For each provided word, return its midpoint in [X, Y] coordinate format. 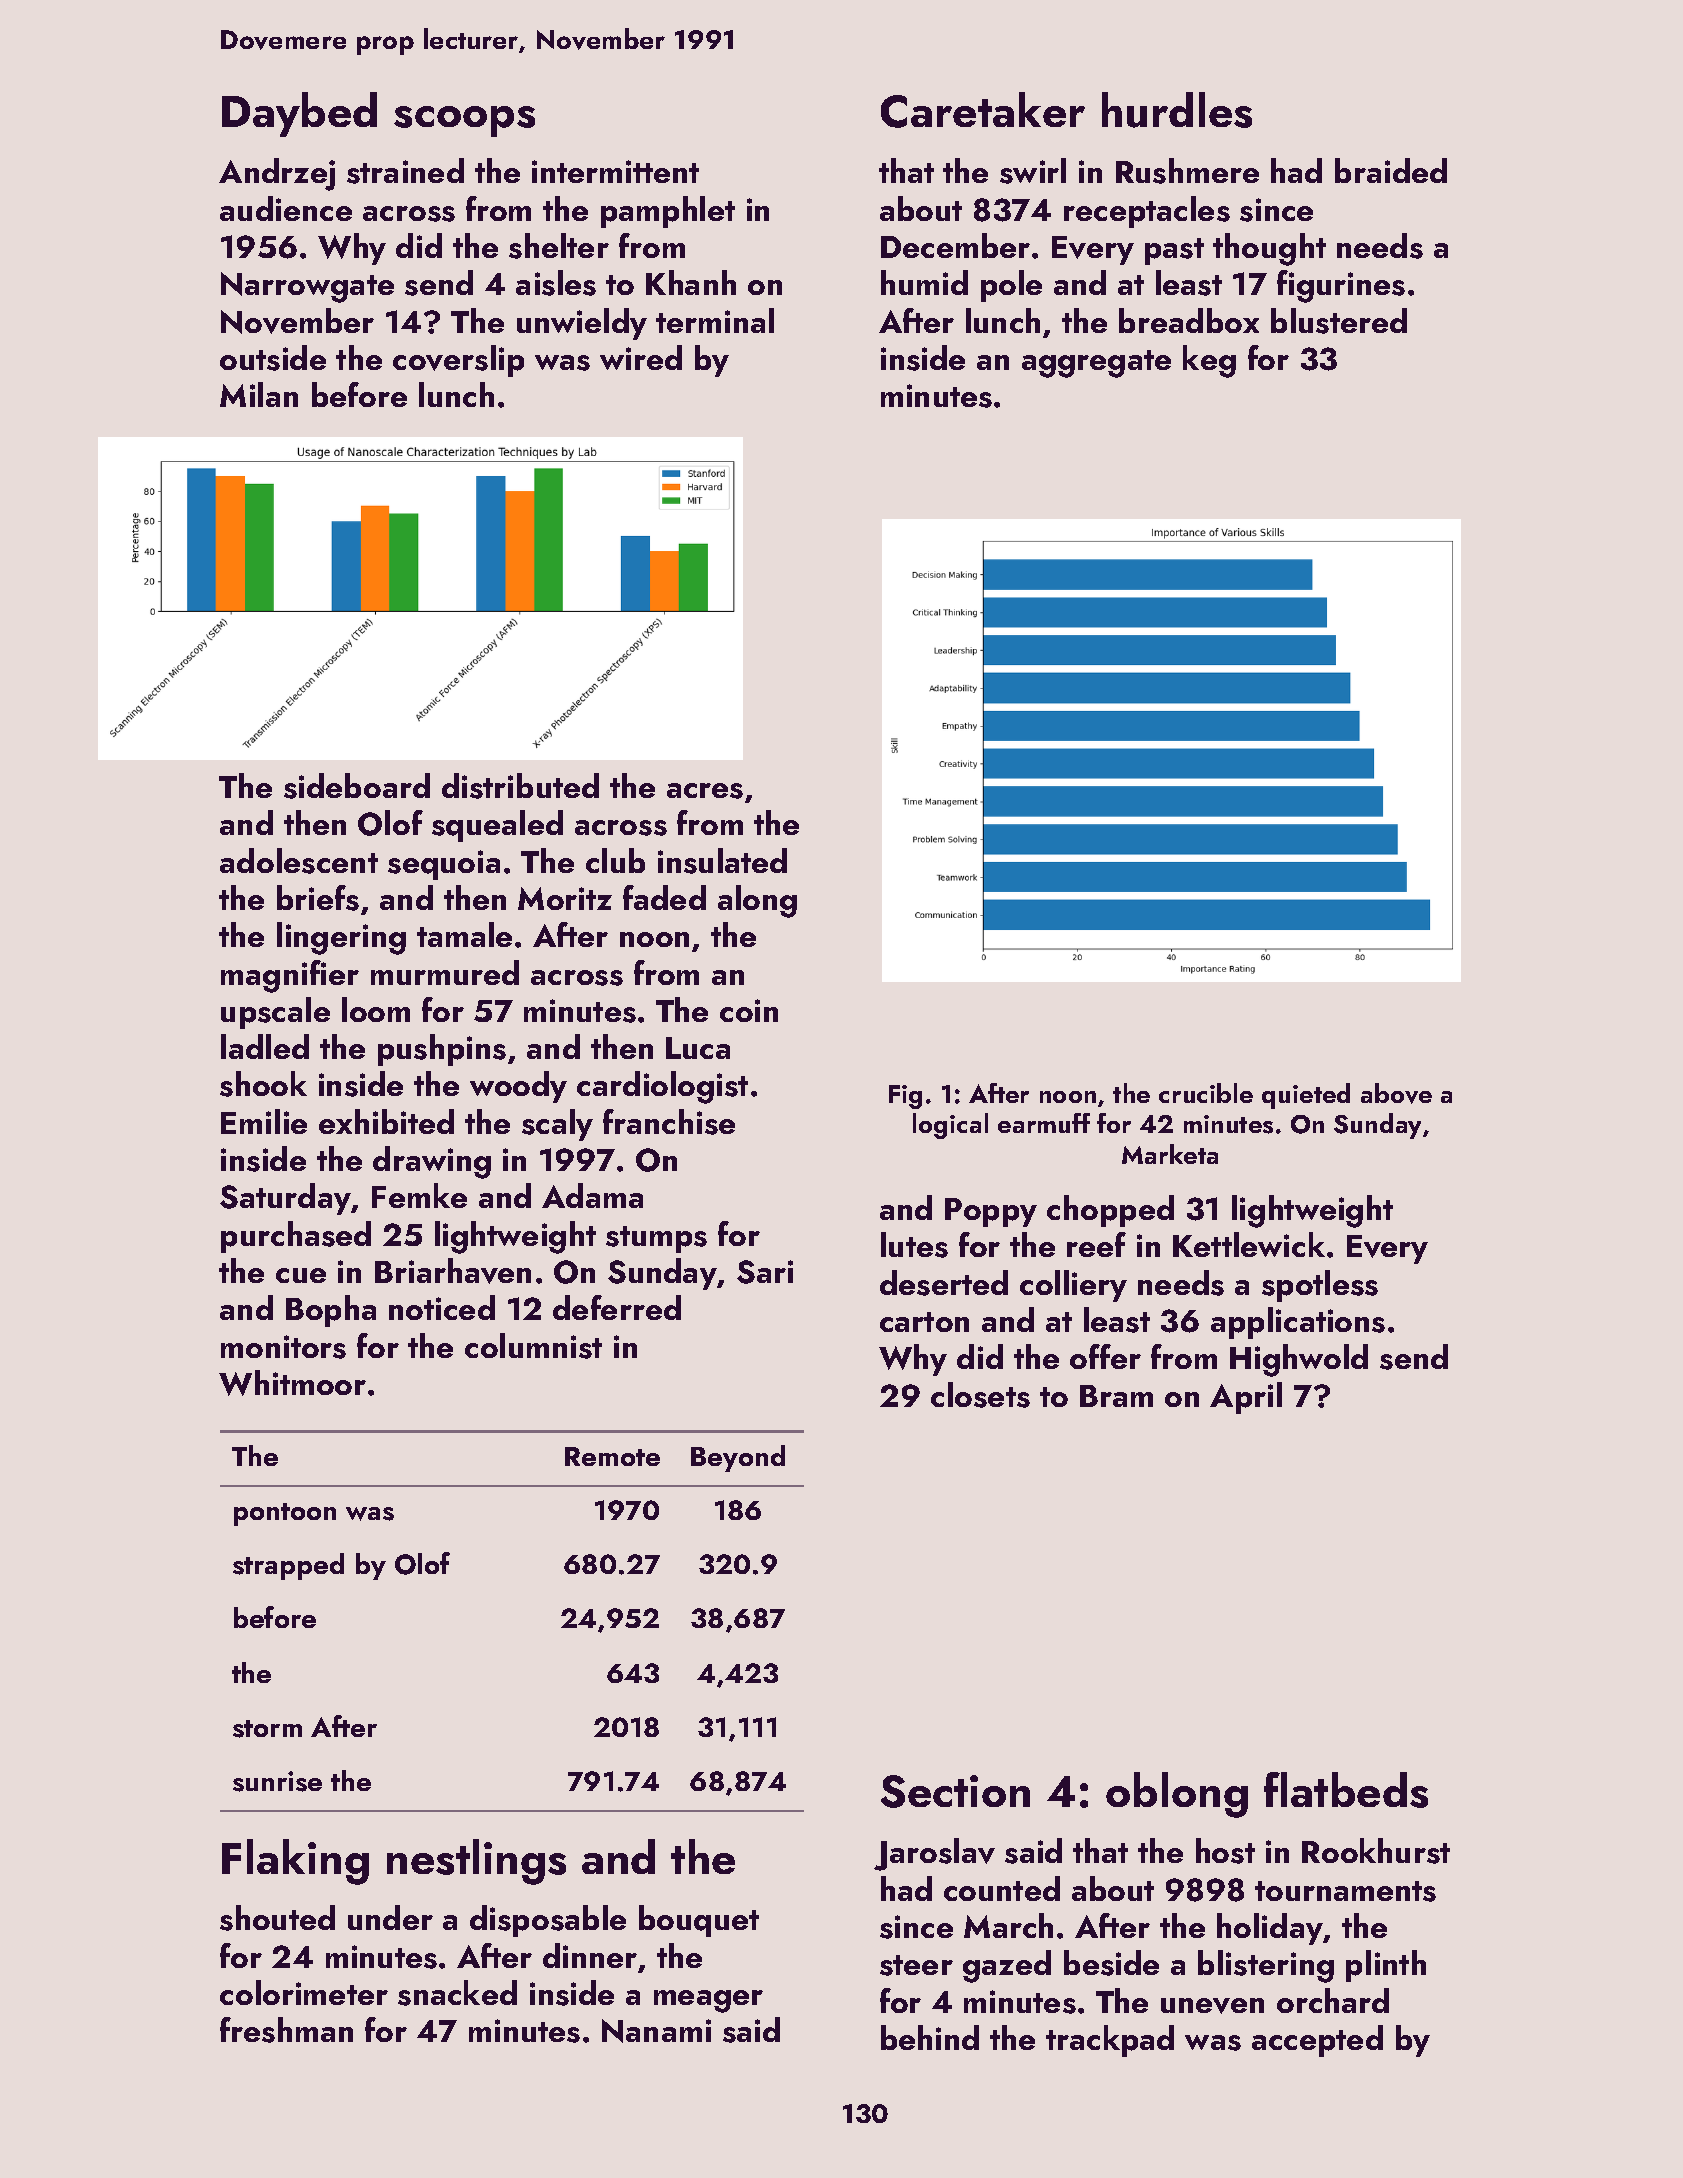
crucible [1206, 1093]
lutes [914, 1245]
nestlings [476, 1862]
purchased [296, 1237]
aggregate [1096, 364]
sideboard [357, 786]
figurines [1341, 286]
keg [1209, 361]
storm [267, 1729]
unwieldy [582, 324]
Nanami [656, 2031]
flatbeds [1346, 1790]
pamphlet [668, 212]
